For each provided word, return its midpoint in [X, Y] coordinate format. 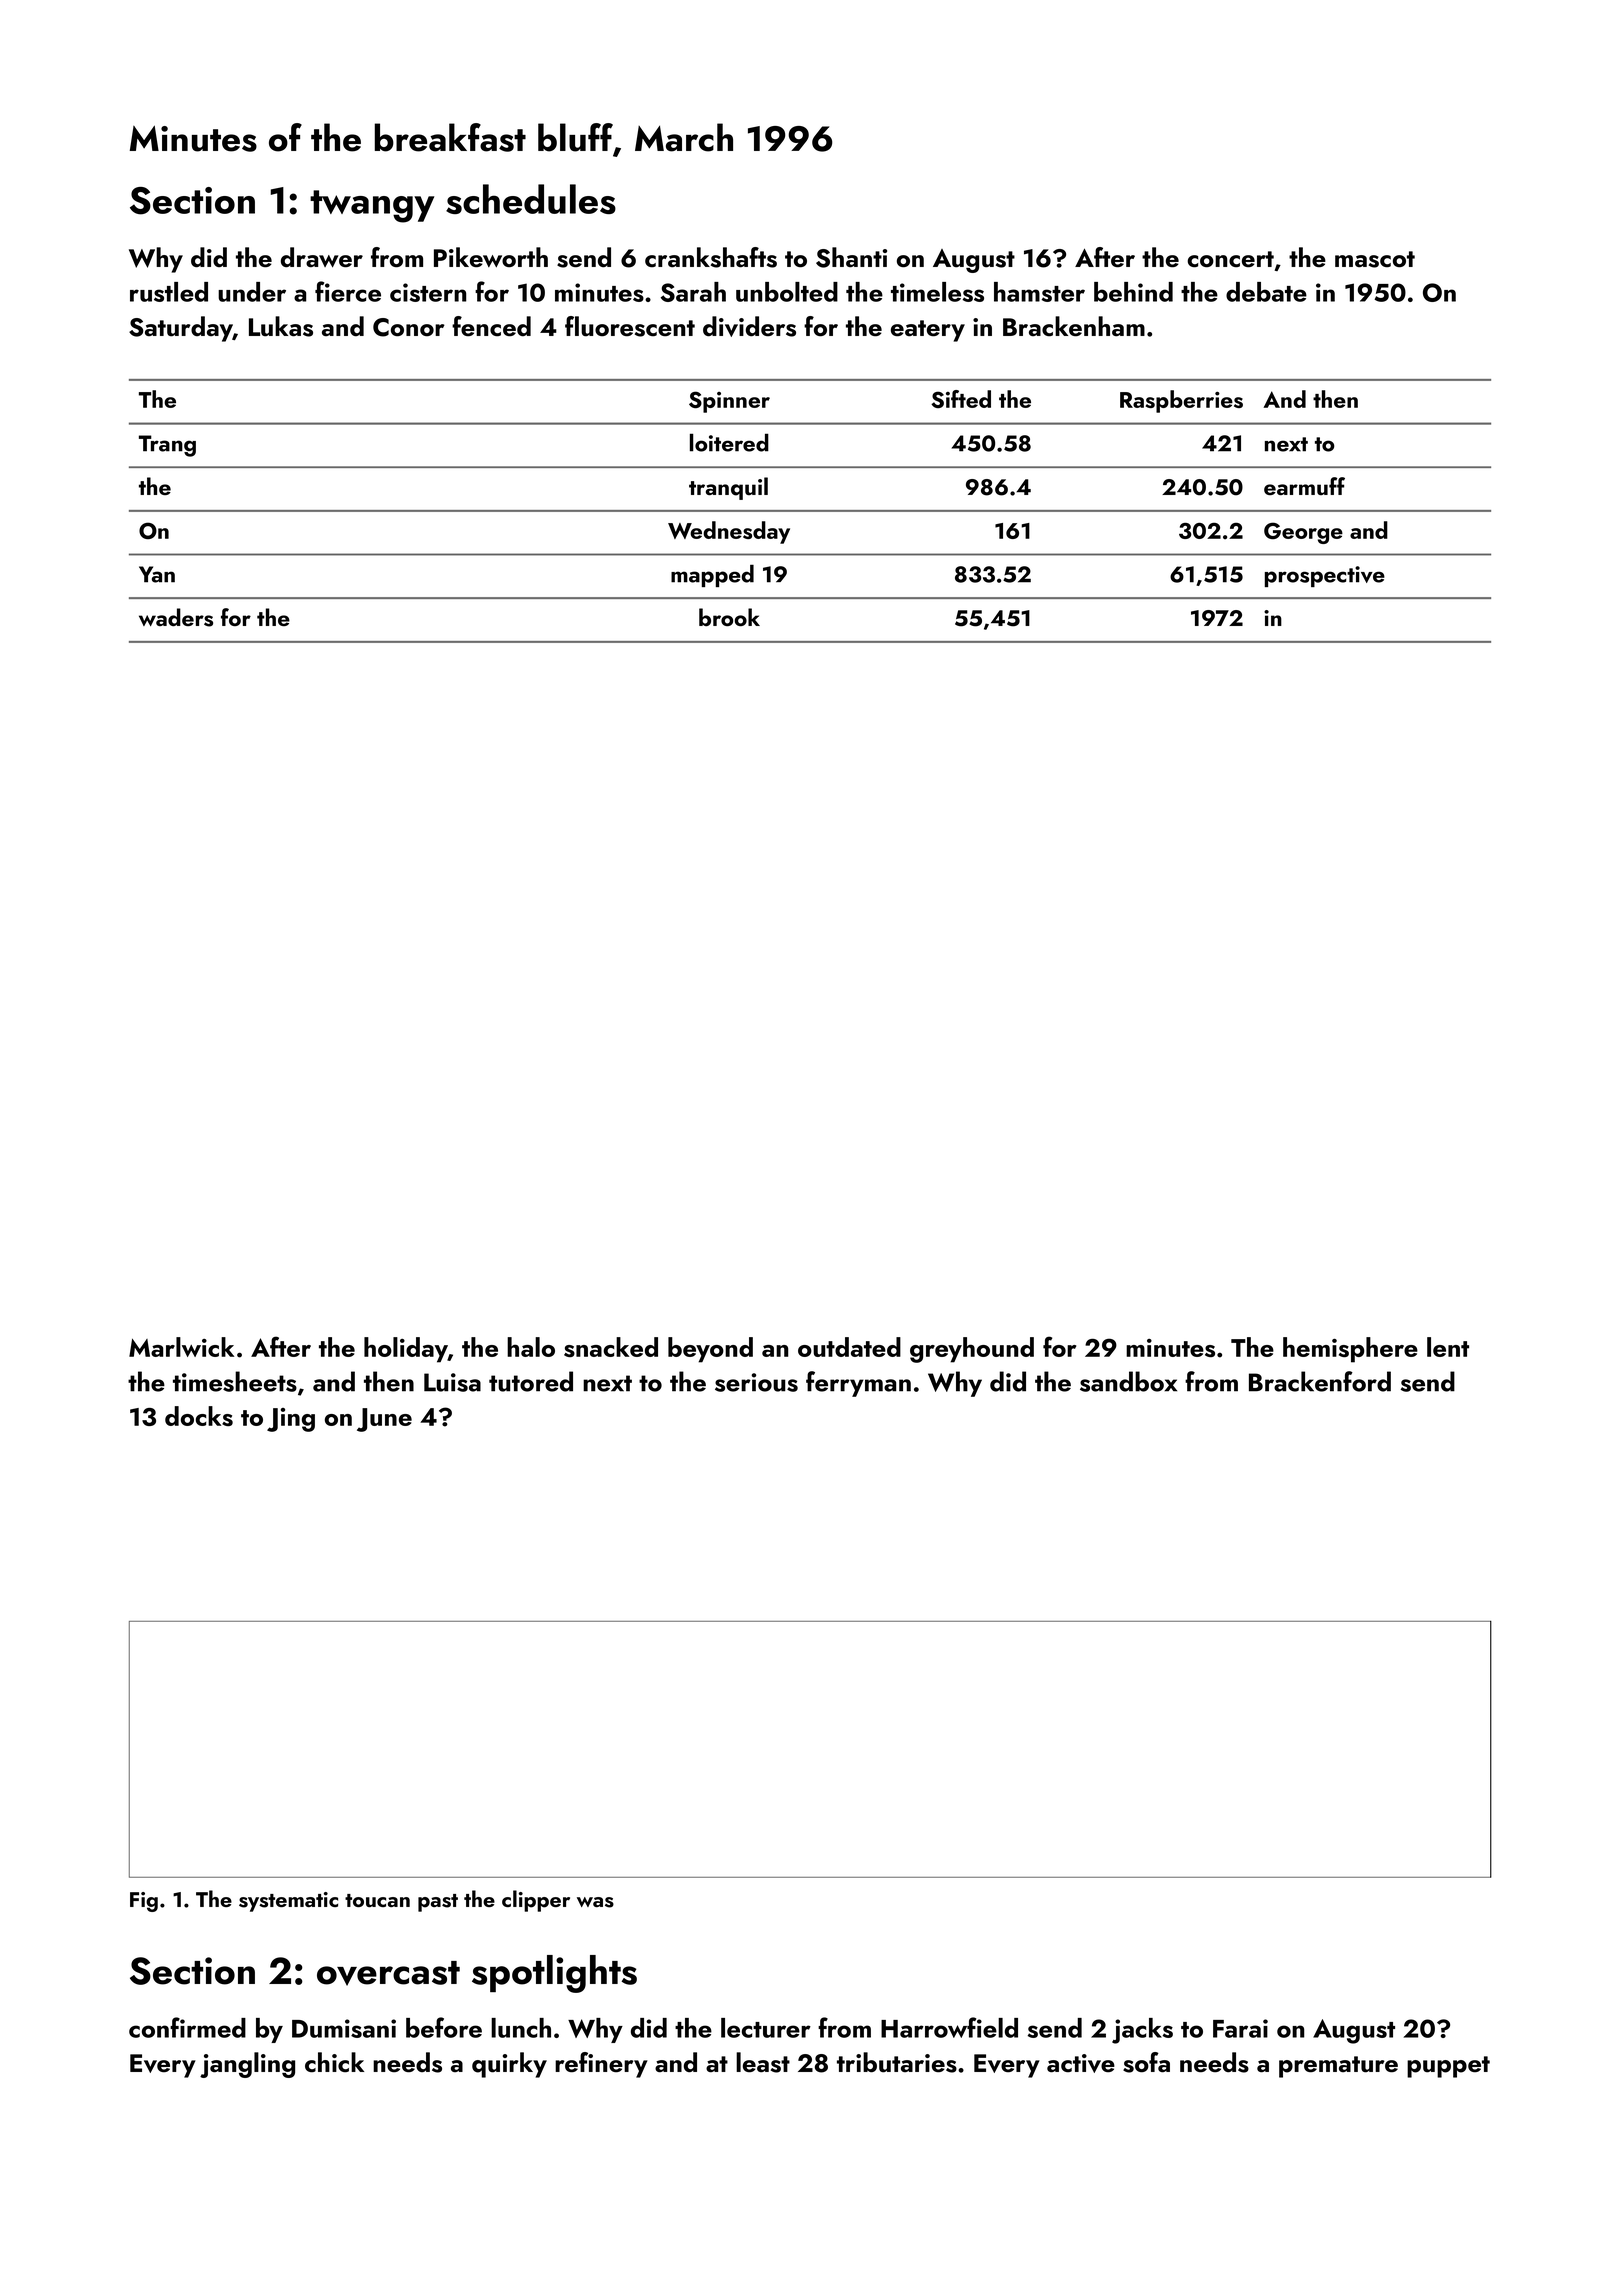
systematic [288, 1902]
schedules [531, 199]
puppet [1448, 2067]
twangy [372, 206]
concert [1230, 259]
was [595, 1902]
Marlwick [181, 1347]
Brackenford [1320, 1381]
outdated [849, 1347]
